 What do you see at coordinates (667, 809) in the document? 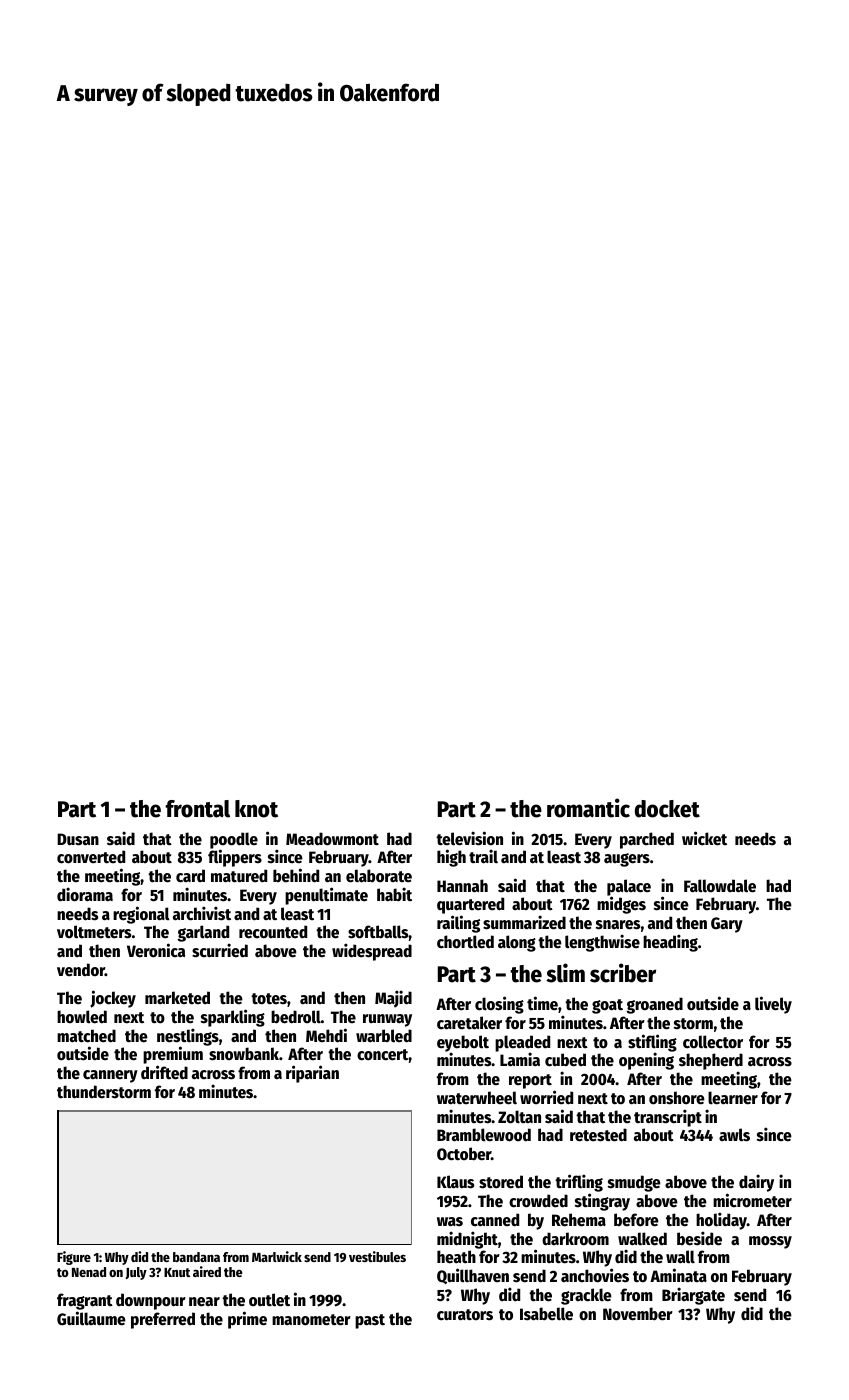
I see `docket` at bounding box center [667, 809].
